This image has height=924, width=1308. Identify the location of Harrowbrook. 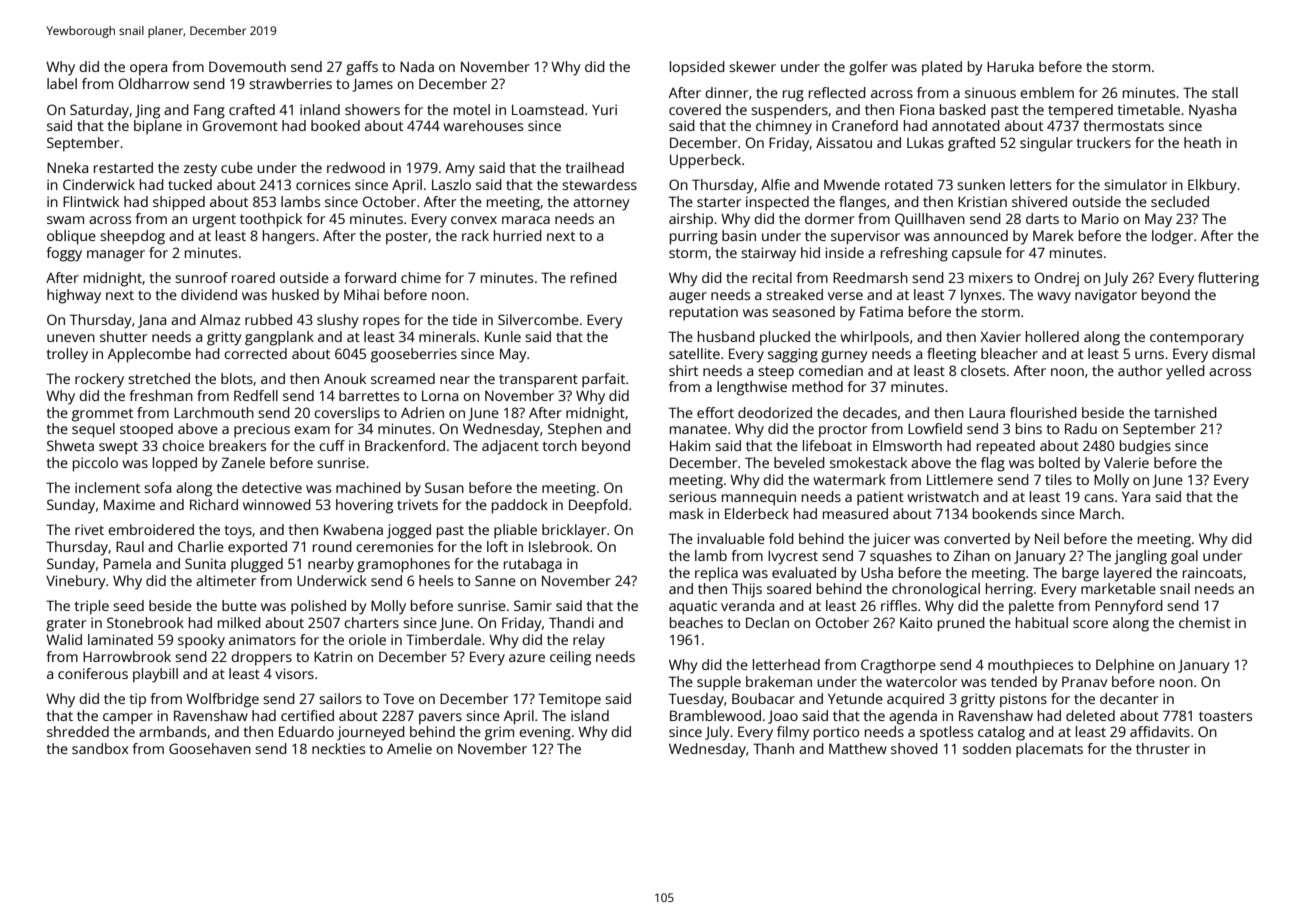
(127, 656).
